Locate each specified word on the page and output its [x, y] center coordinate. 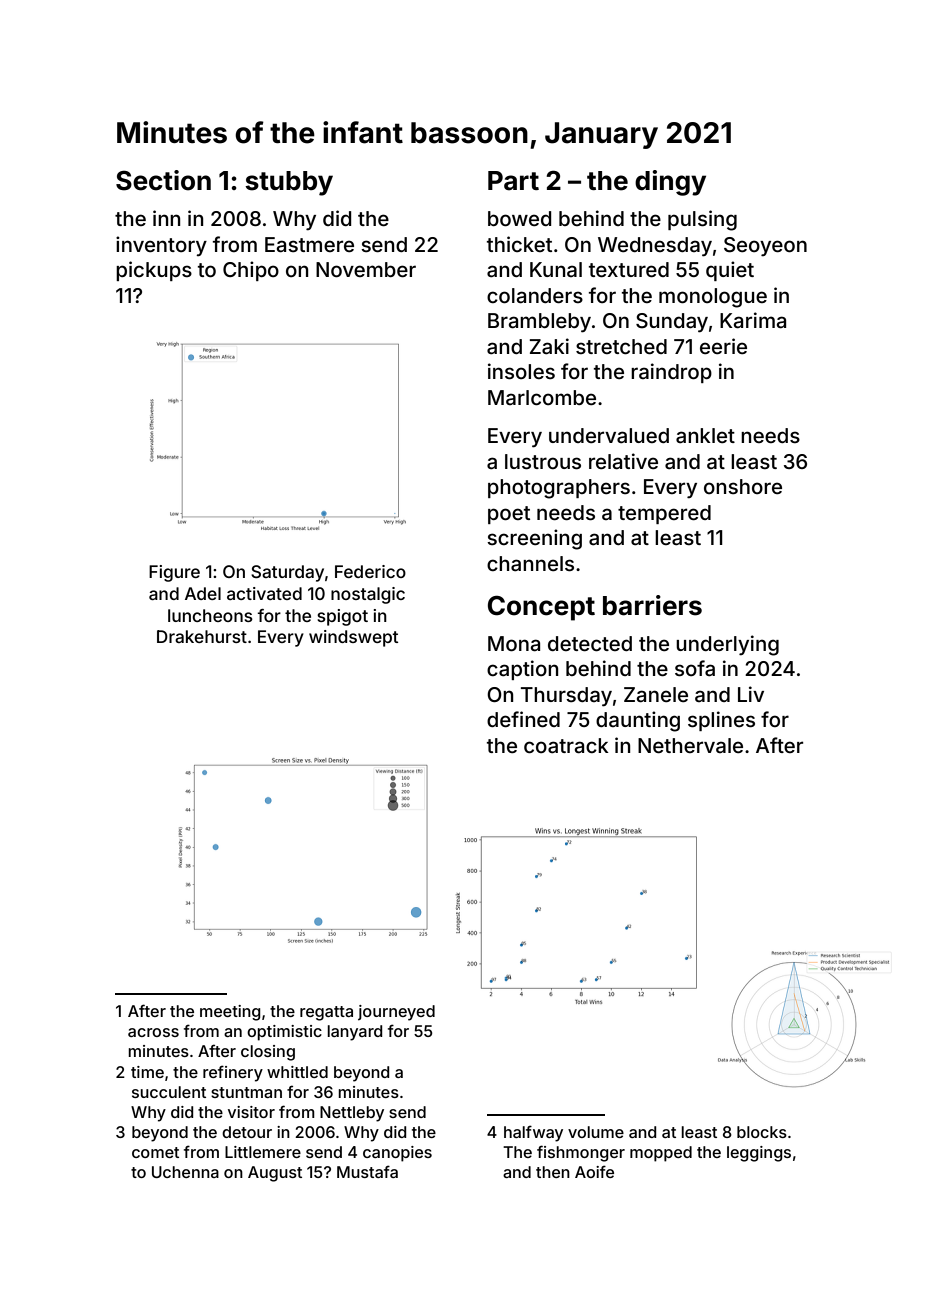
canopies [397, 1154]
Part [513, 181]
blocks [762, 1132]
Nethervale [690, 745]
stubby [289, 183]
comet [155, 1152]
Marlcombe [542, 397]
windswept [353, 638]
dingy [670, 183]
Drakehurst [202, 636]
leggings [759, 1154]
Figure [174, 573]
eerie [723, 346]
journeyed [396, 1013]
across [153, 1032]
